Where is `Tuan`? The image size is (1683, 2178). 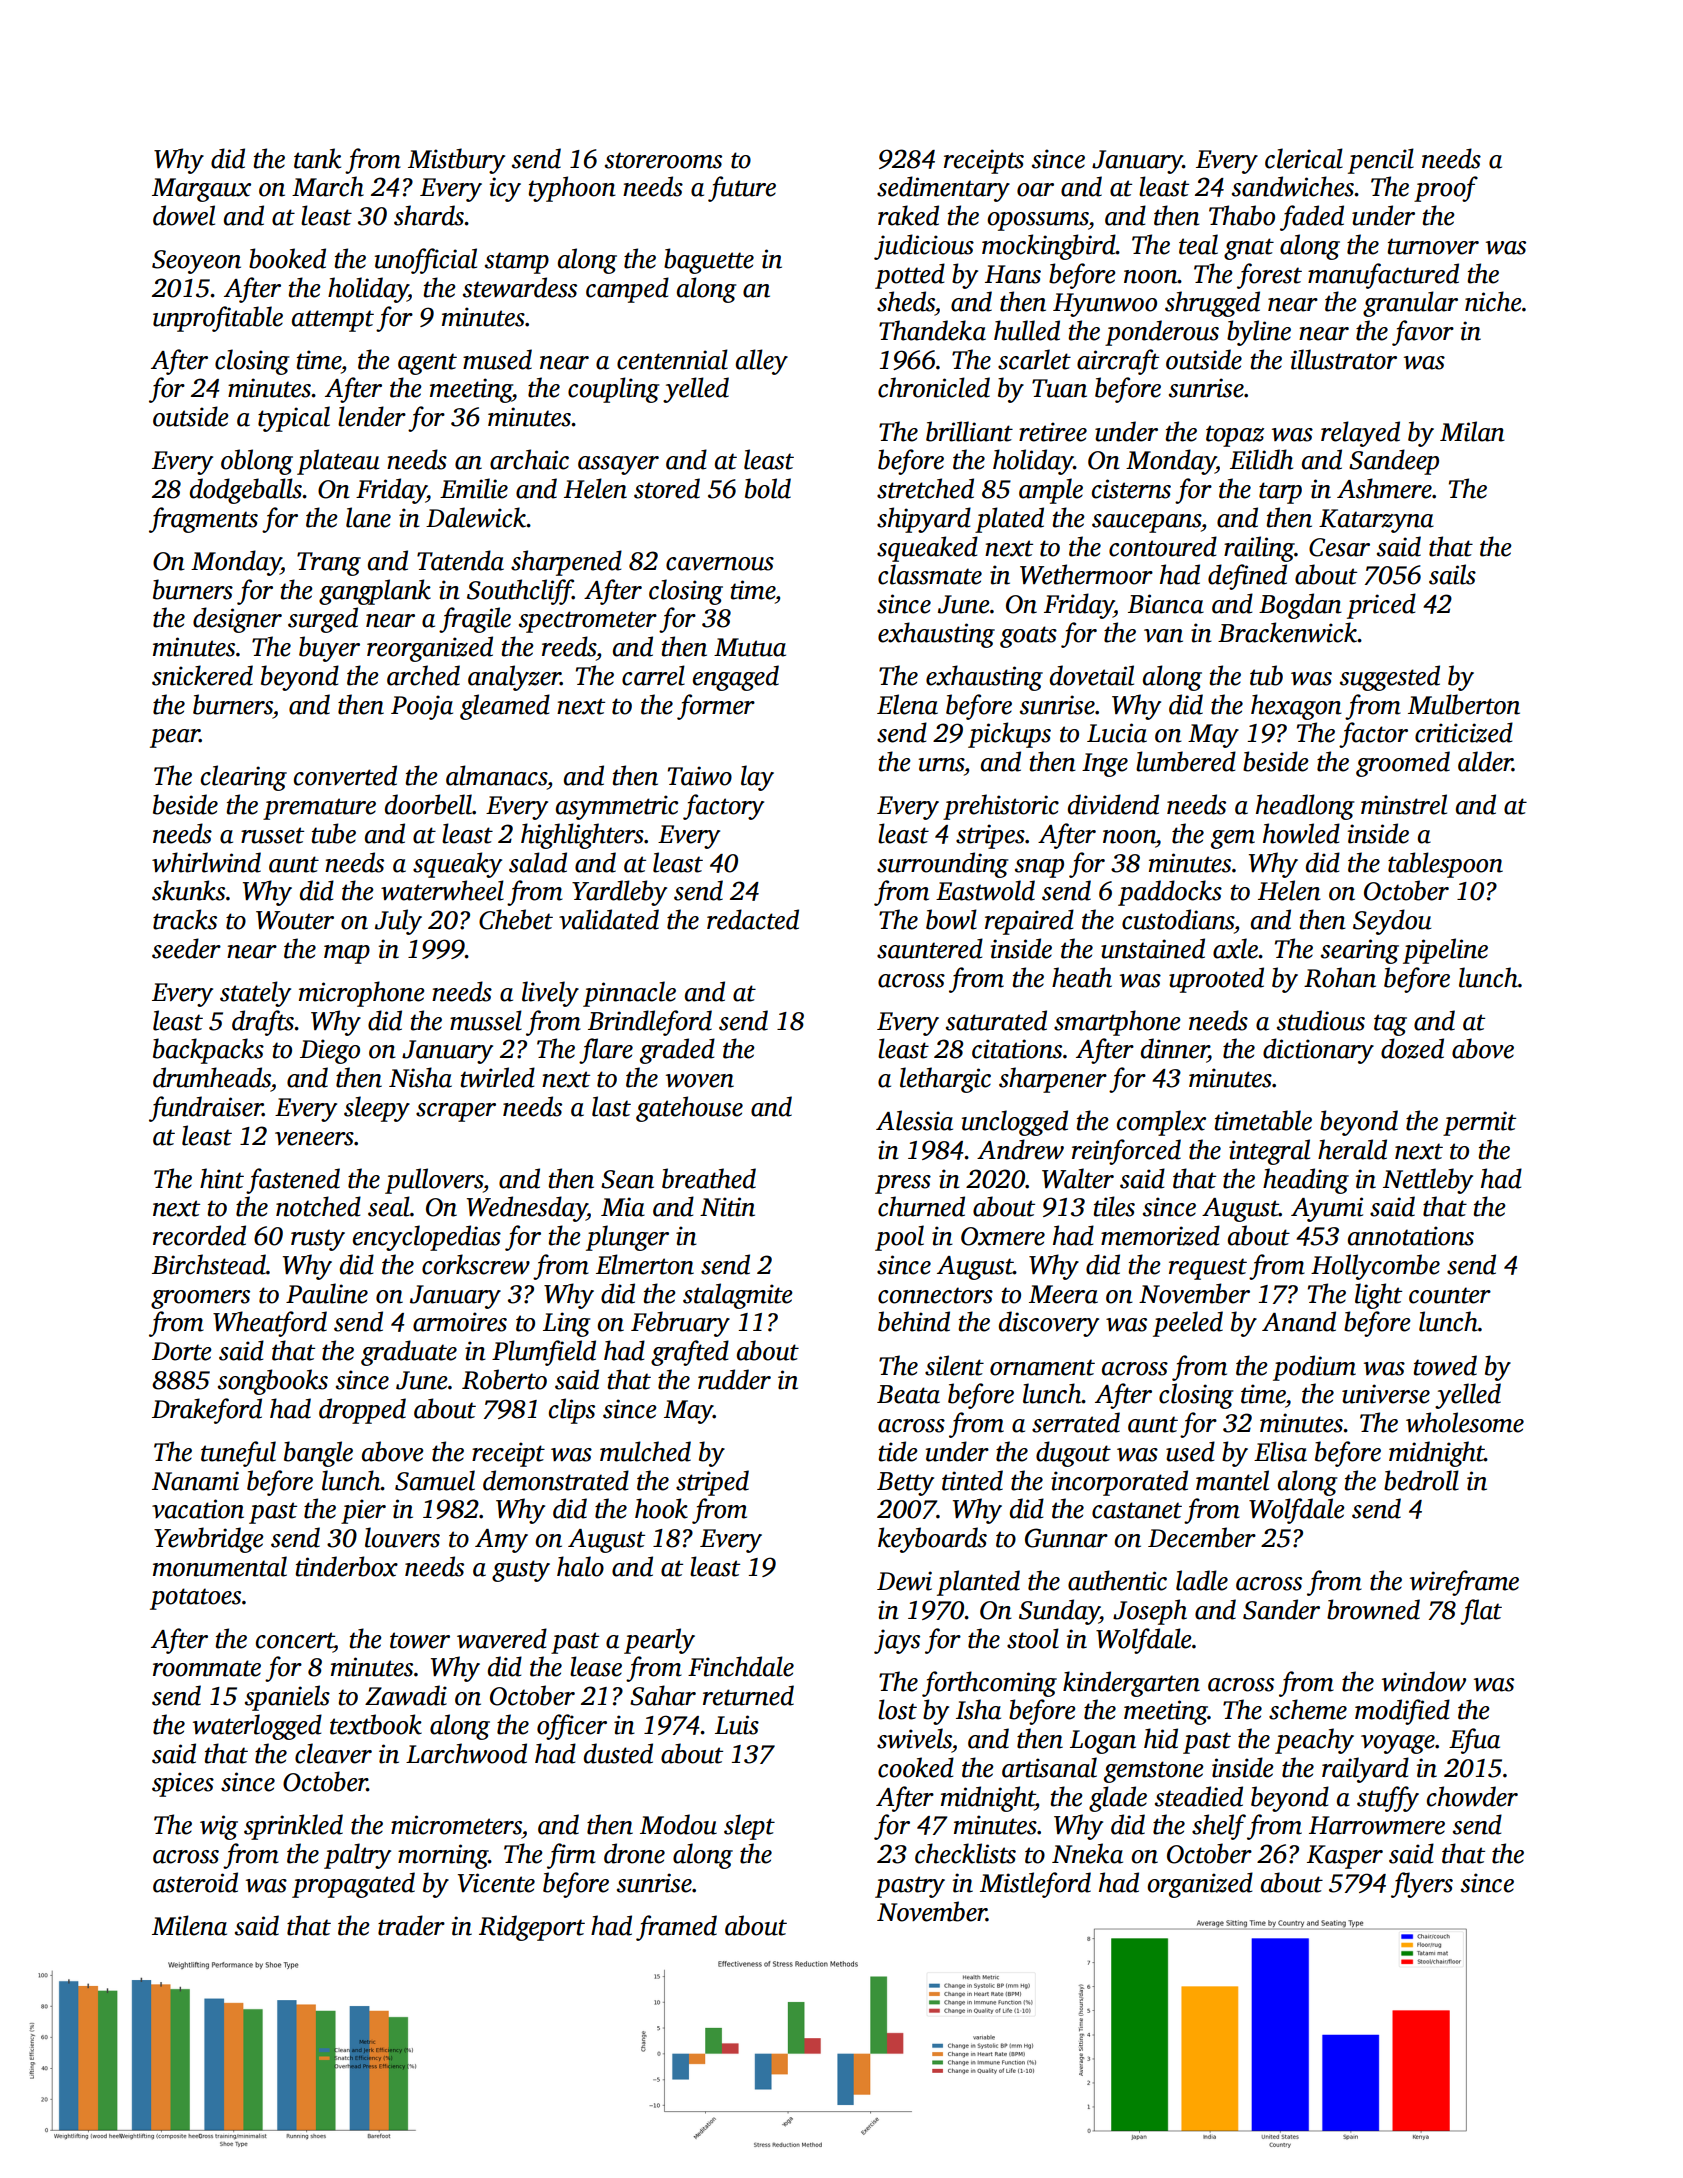
Tuan is located at coordinates (1059, 388).
